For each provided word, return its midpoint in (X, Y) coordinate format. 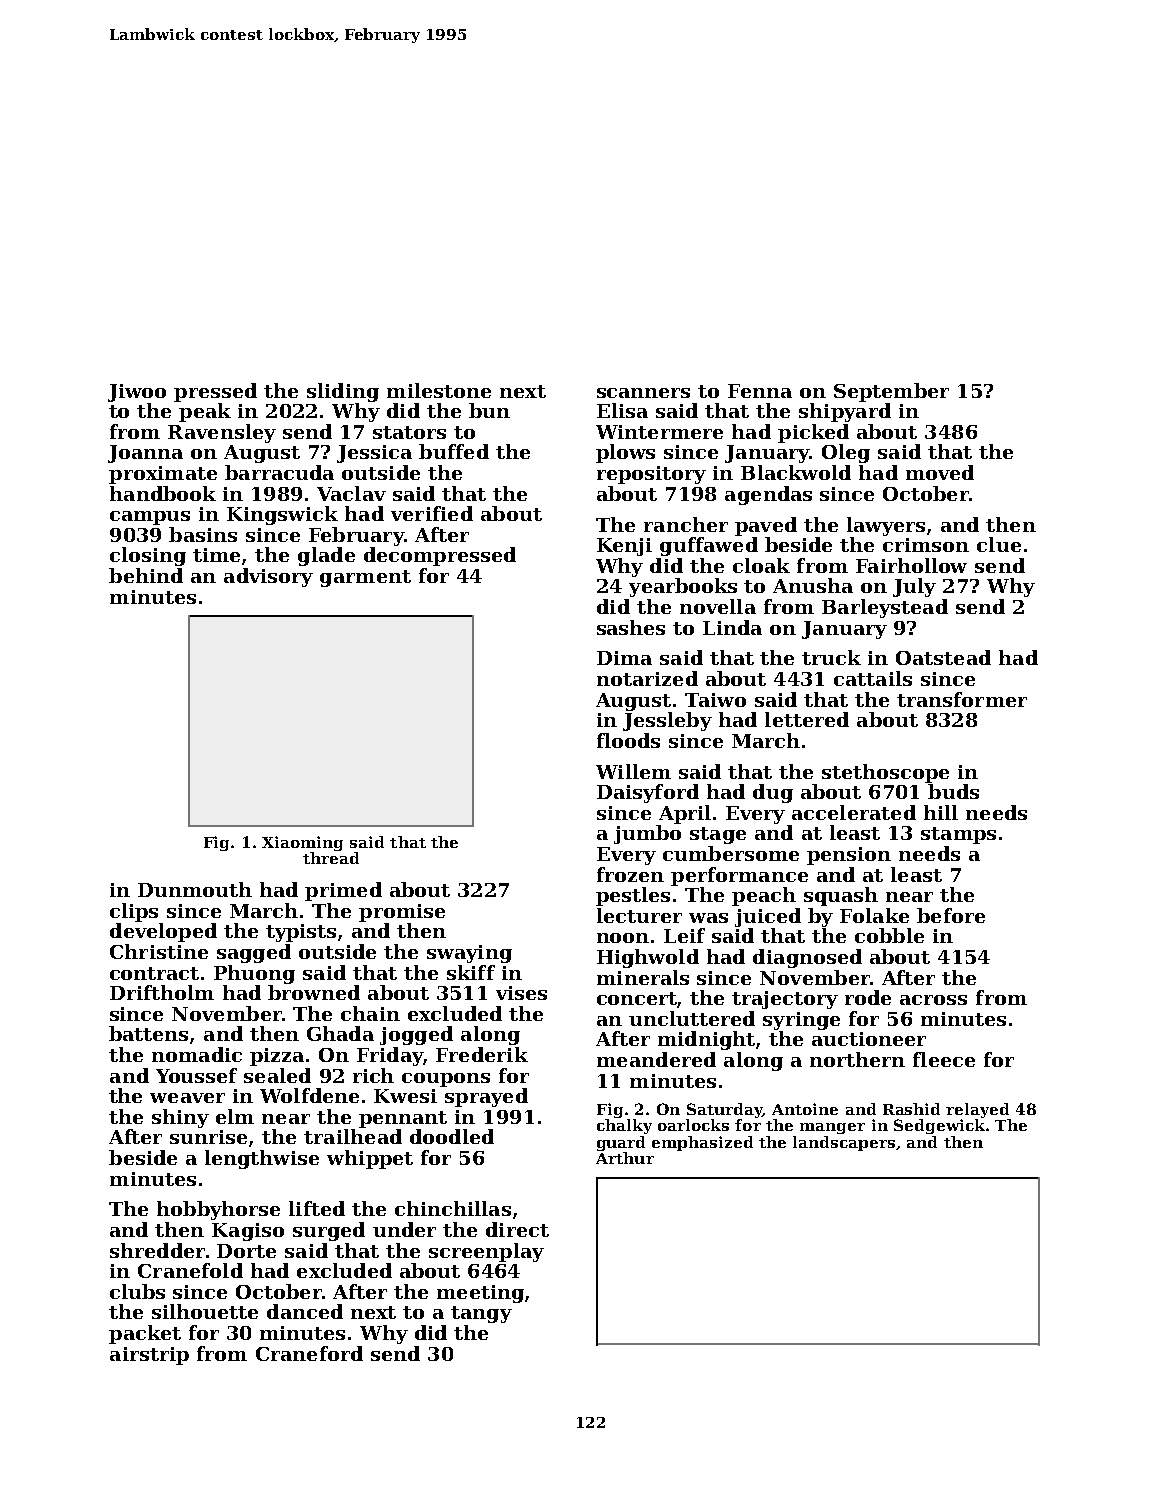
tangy (481, 1314)
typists (301, 933)
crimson (926, 545)
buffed (454, 451)
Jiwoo (137, 393)
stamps (958, 835)
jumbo (647, 834)
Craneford (309, 1353)
